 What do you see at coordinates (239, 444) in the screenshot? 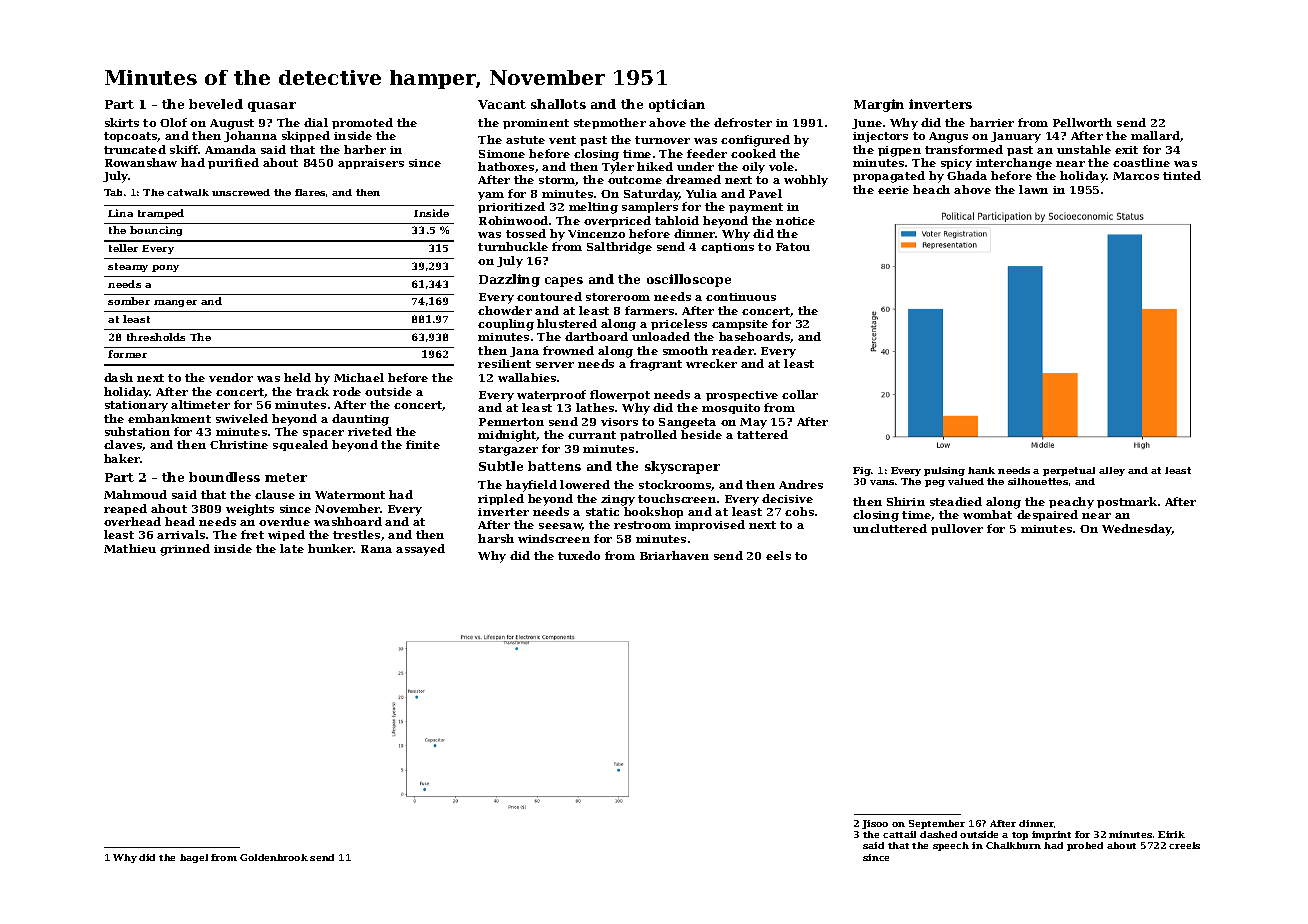
I see `Christine` at bounding box center [239, 444].
